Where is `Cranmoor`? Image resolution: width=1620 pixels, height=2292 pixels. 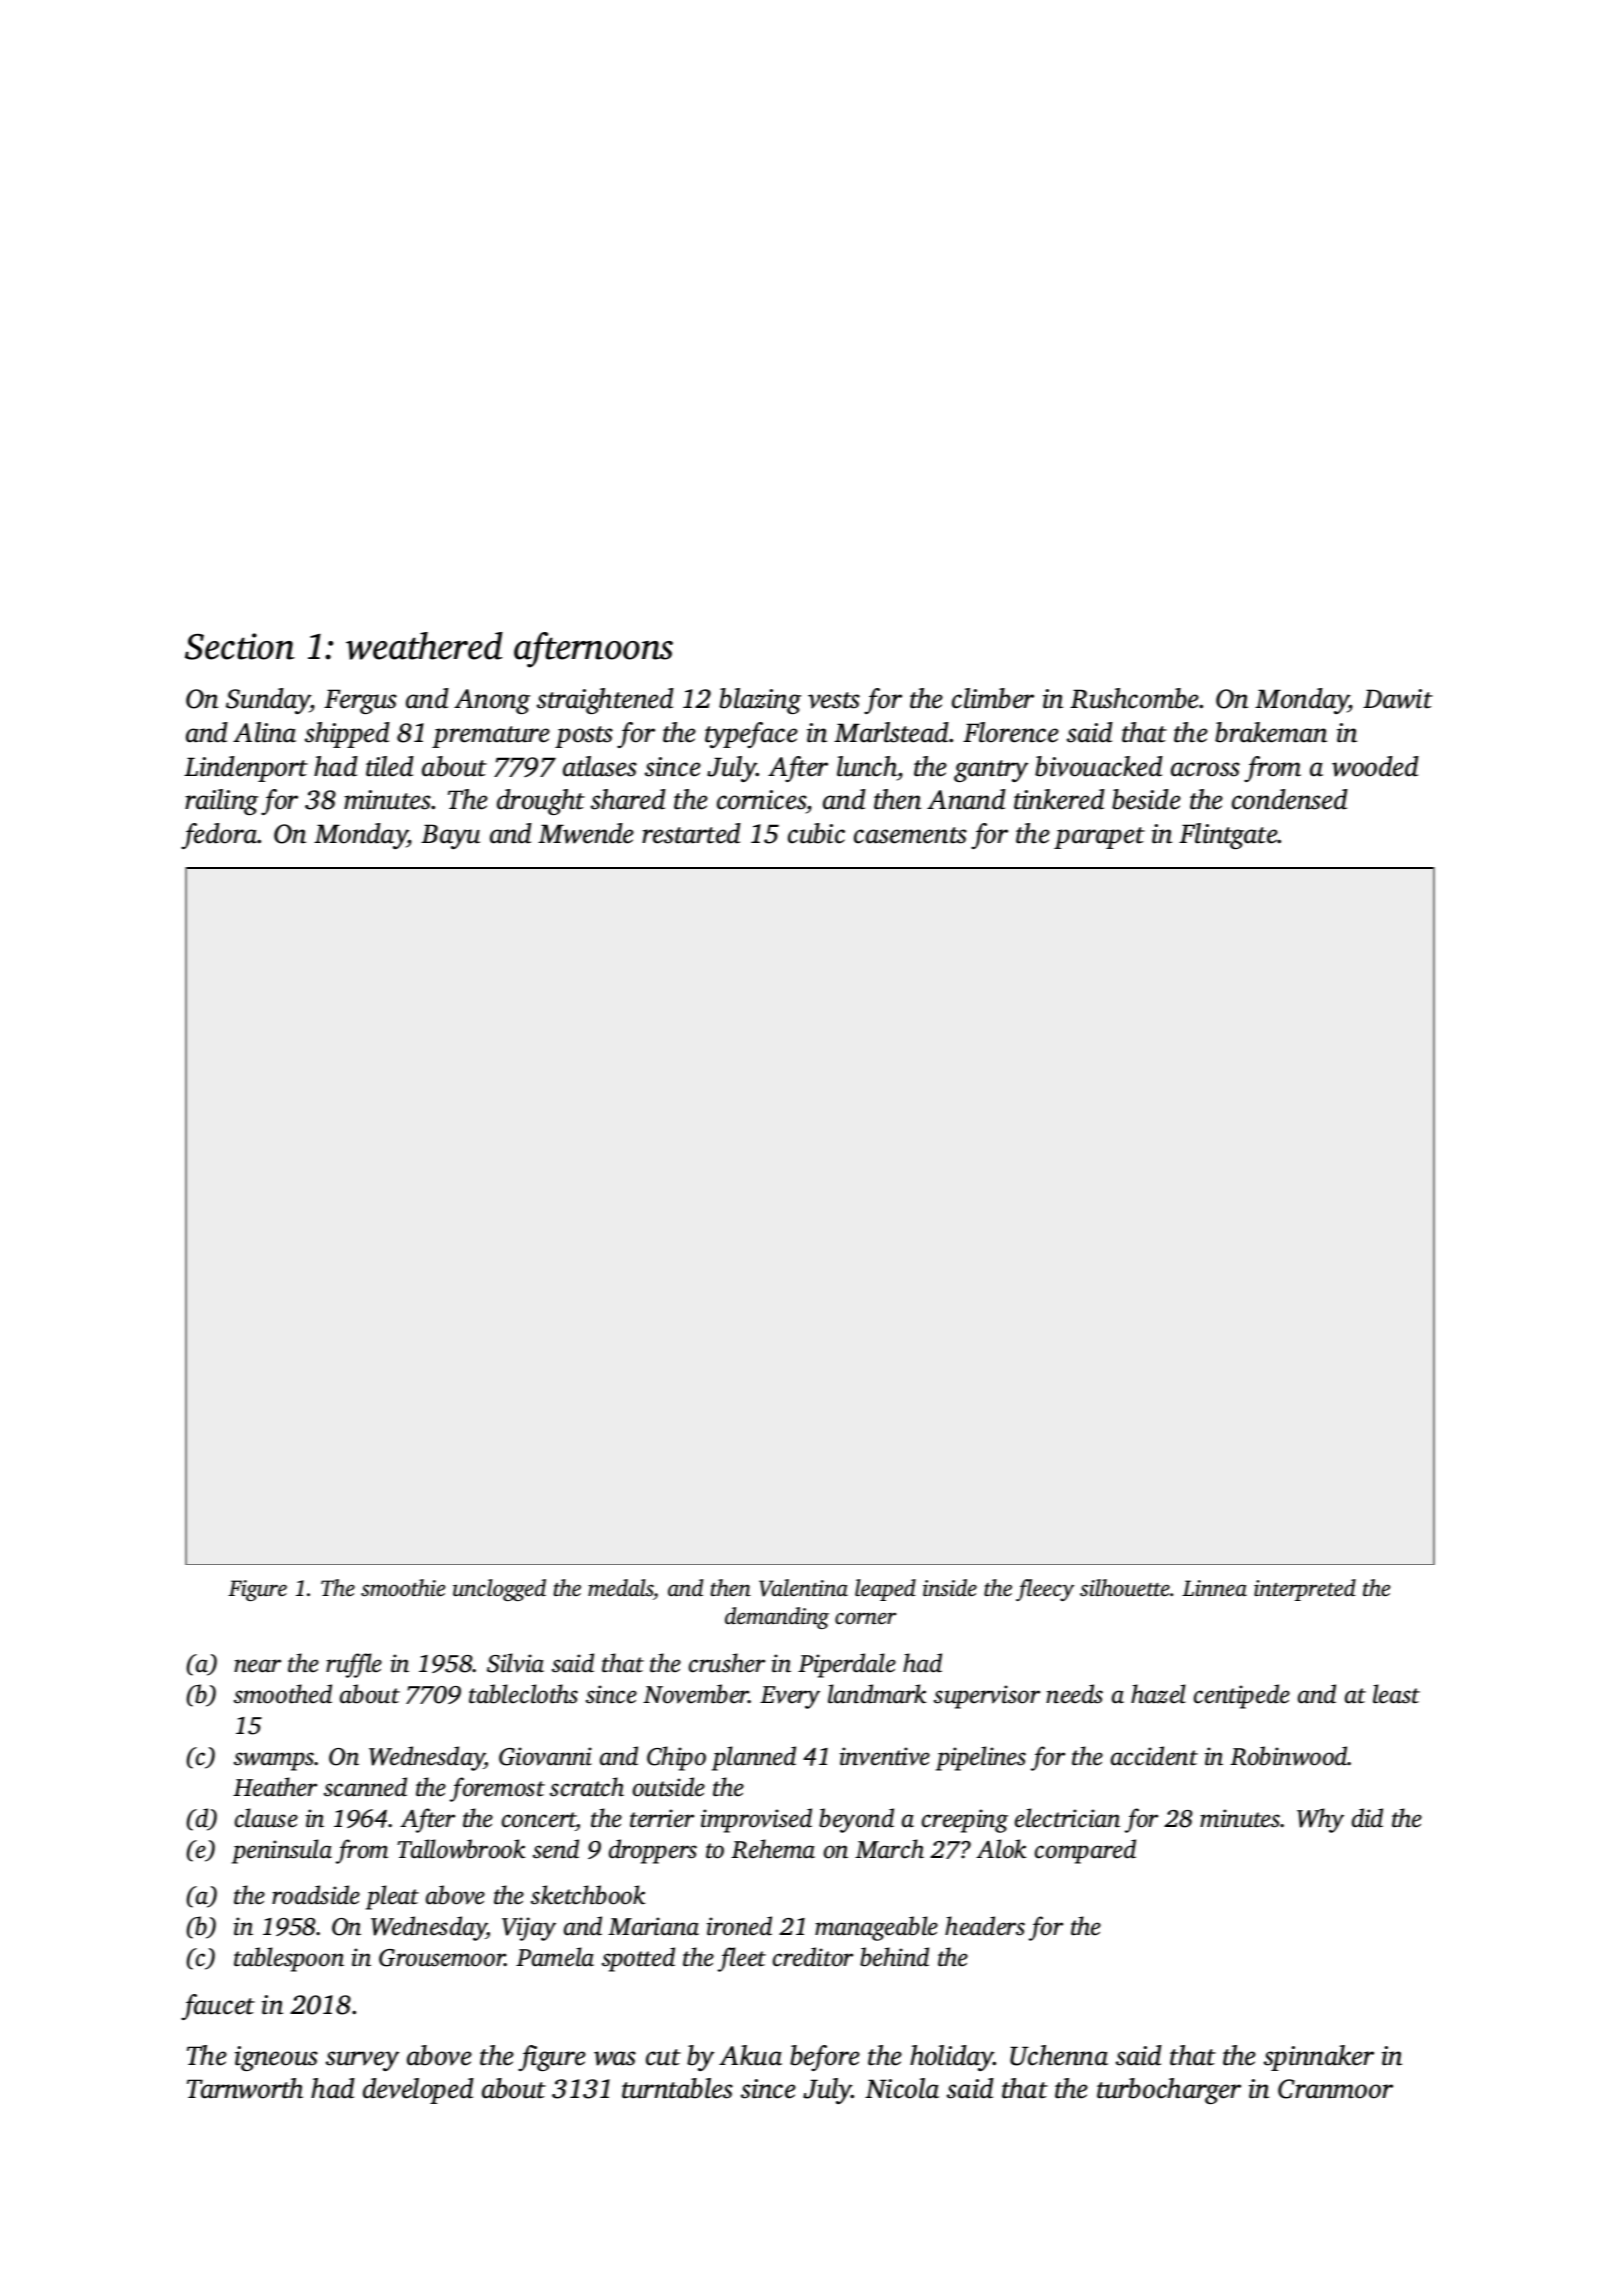 Cranmoor is located at coordinates (1335, 2089).
